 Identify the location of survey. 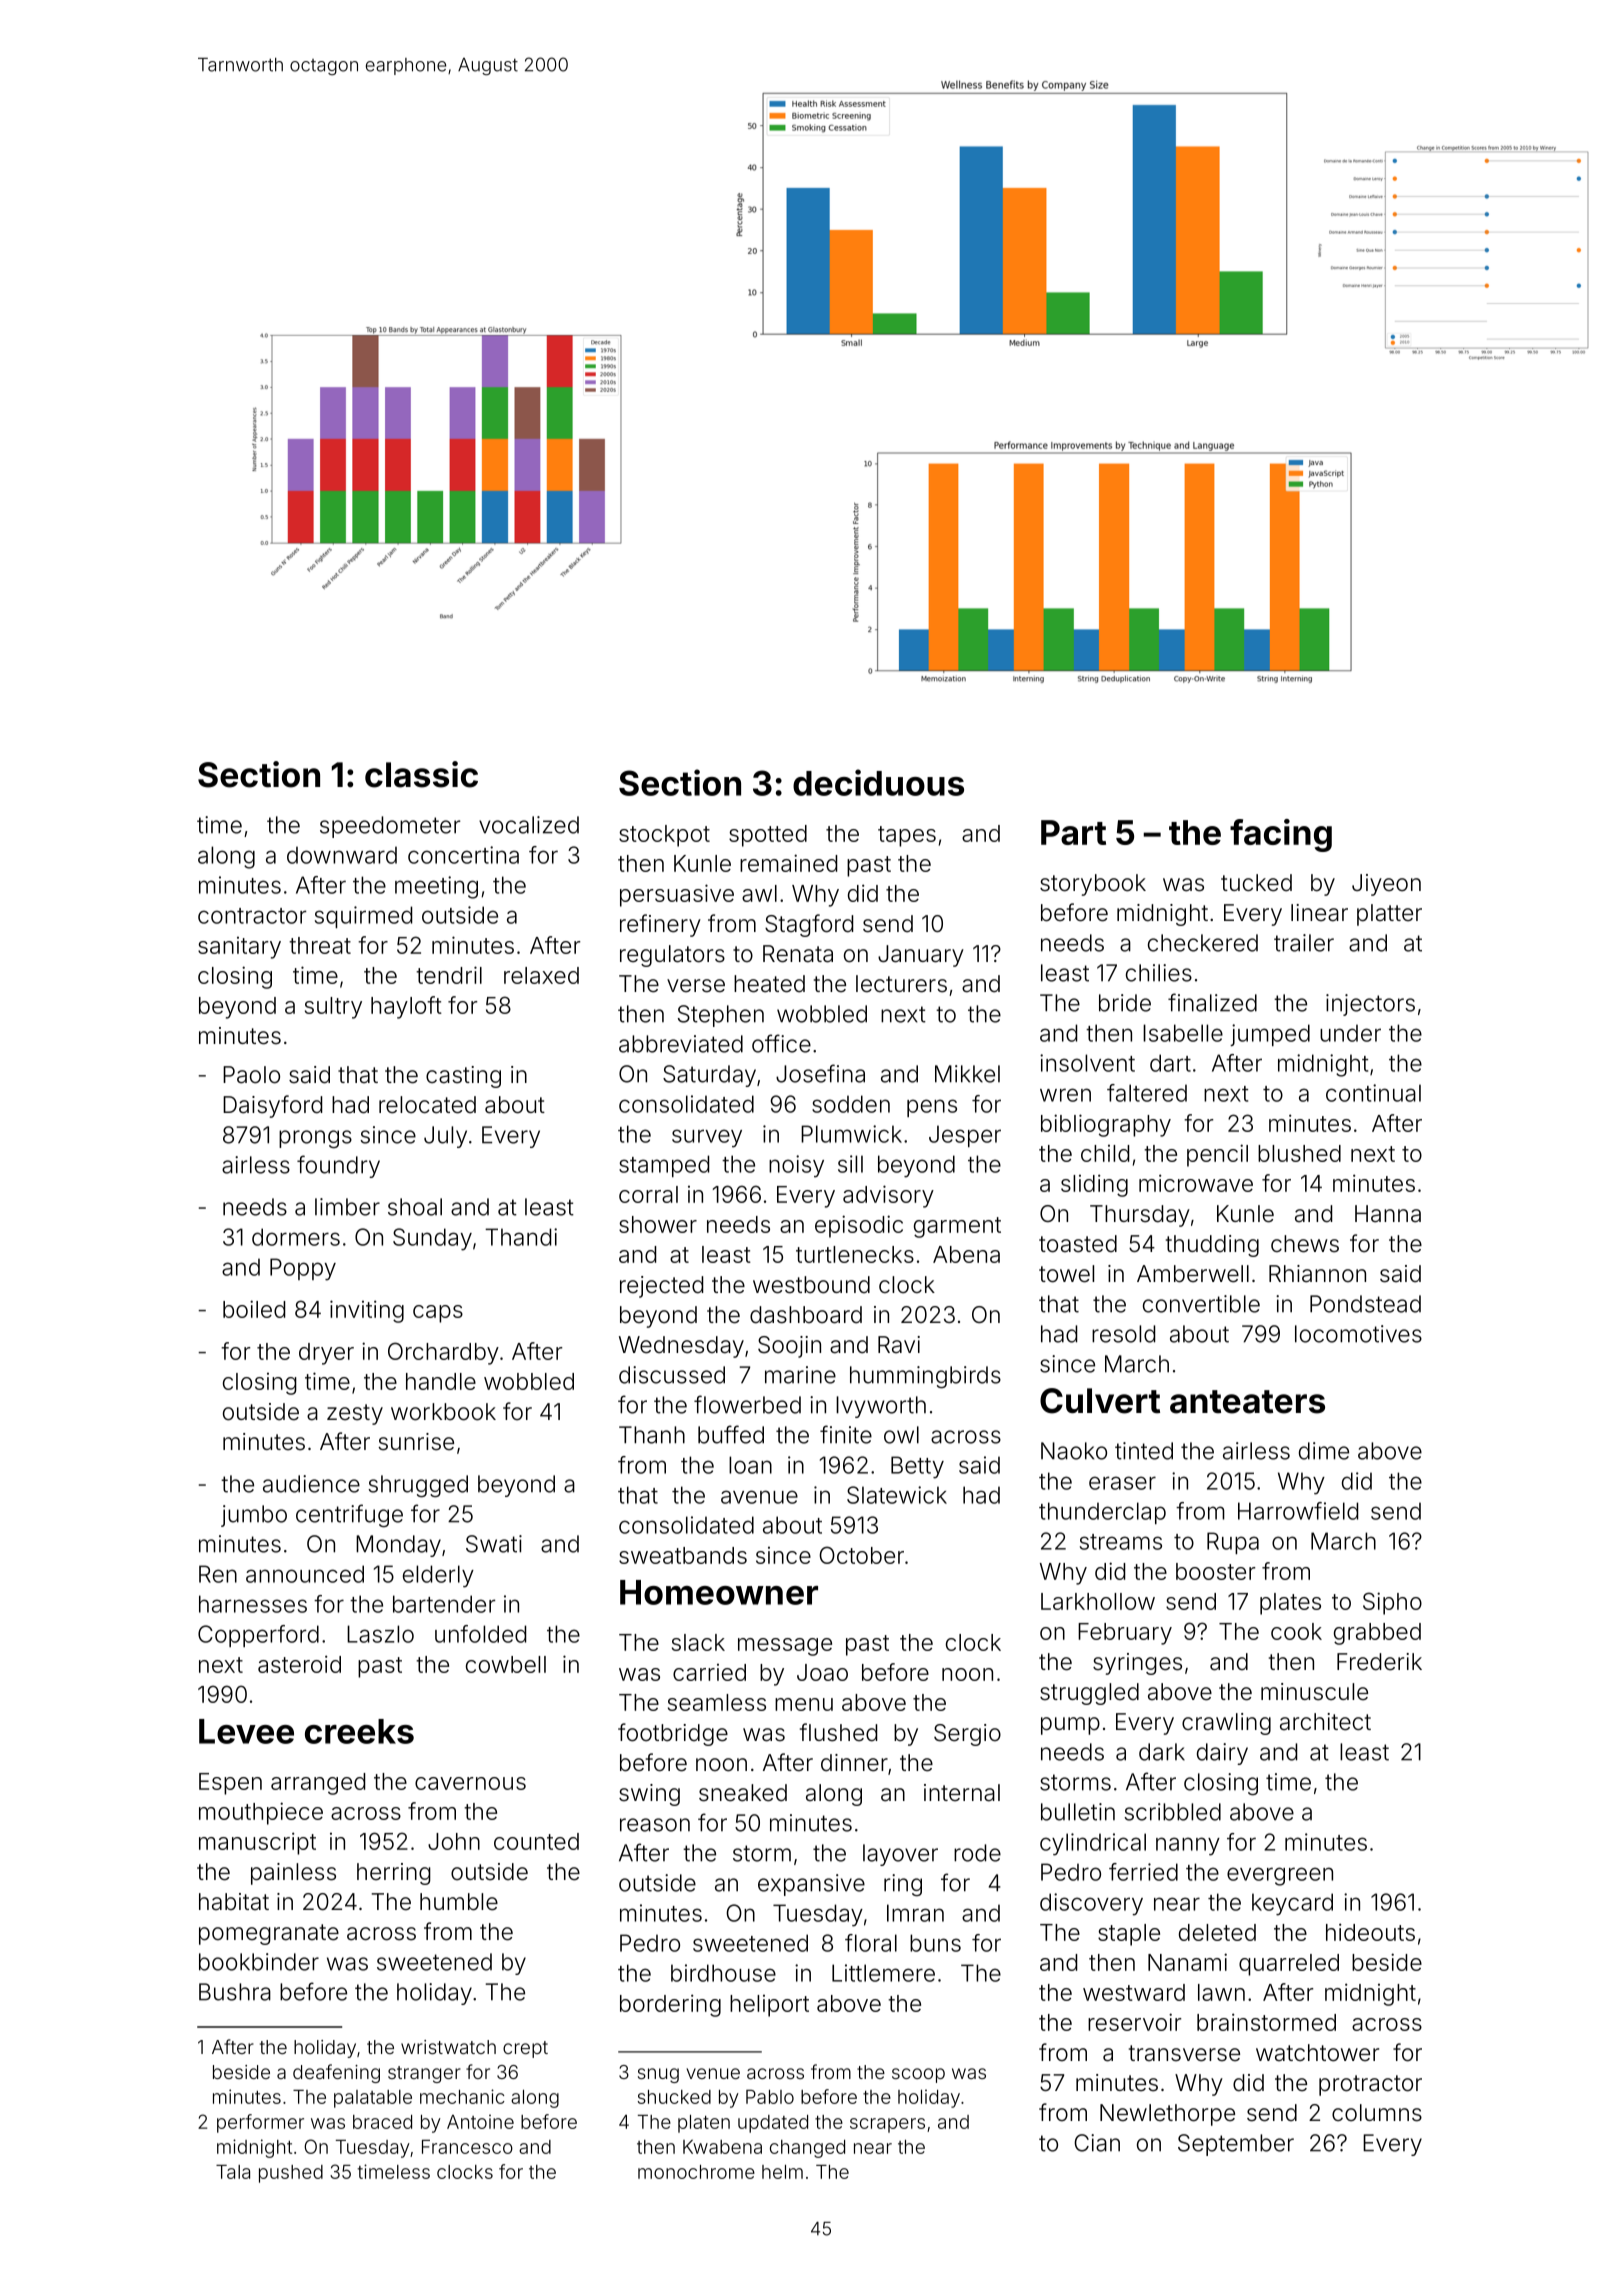
(707, 1138).
